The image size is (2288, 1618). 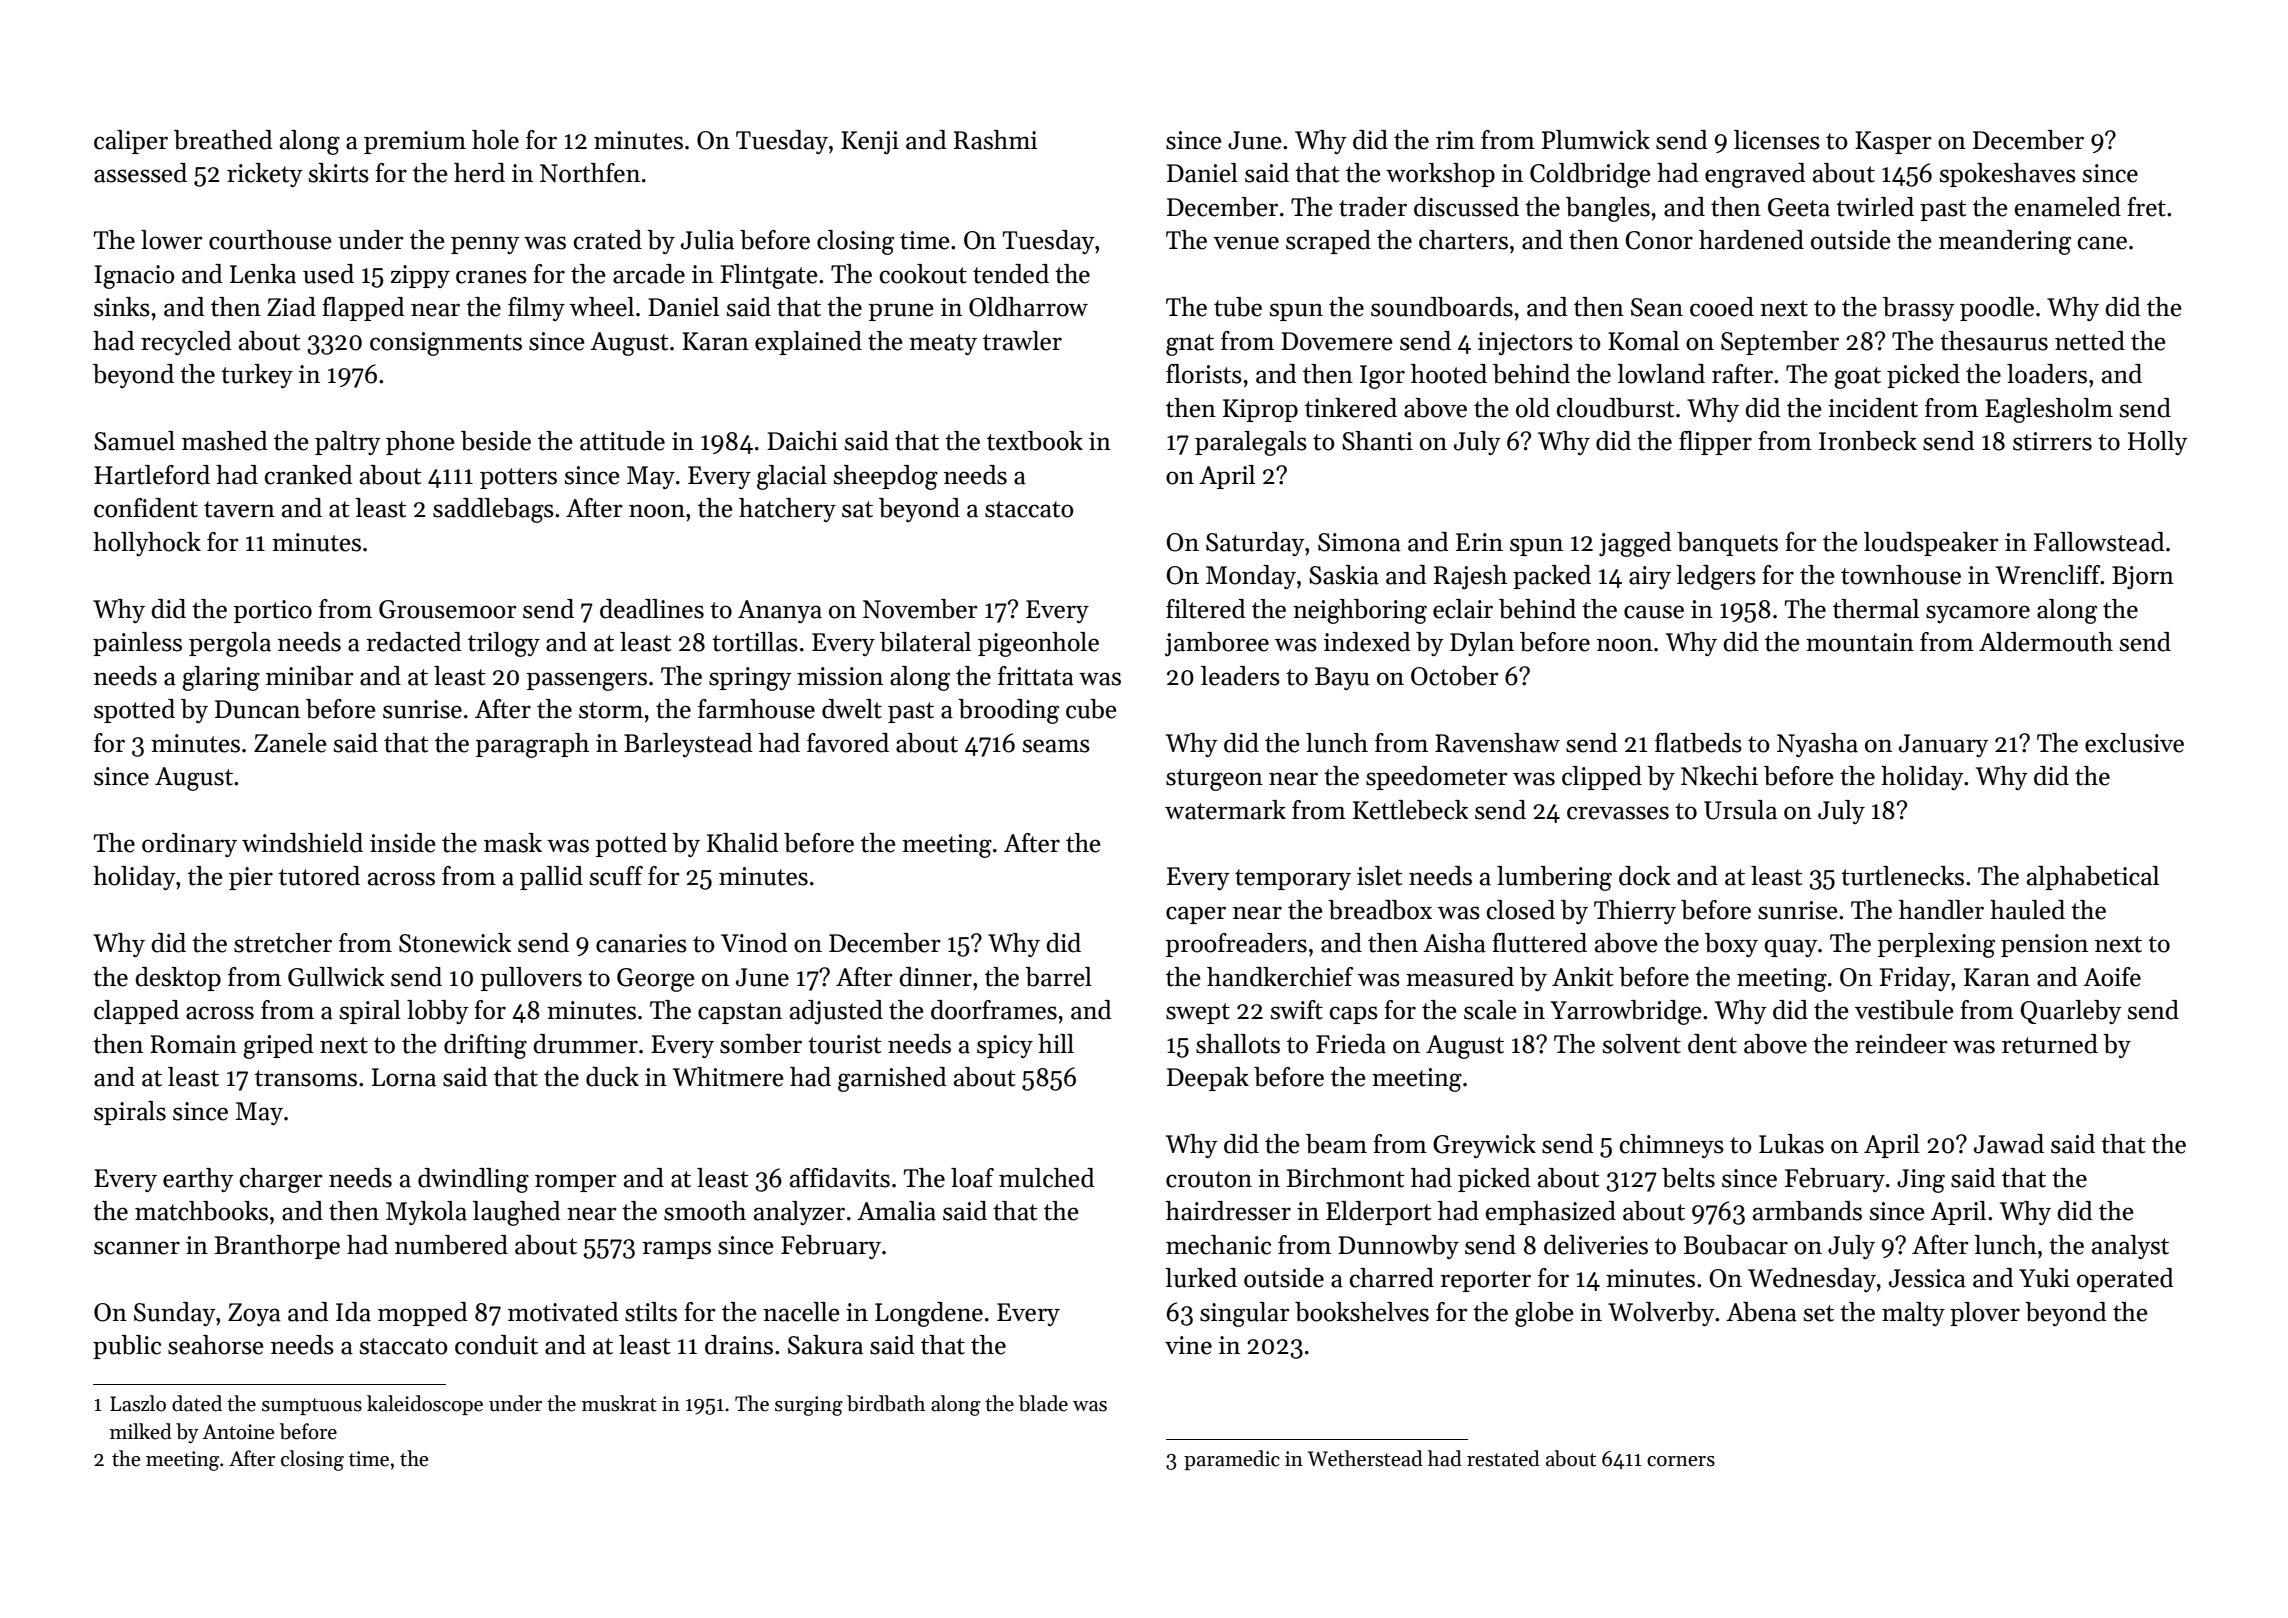 What do you see at coordinates (1602, 778) in the screenshot?
I see `clipped` at bounding box center [1602, 778].
